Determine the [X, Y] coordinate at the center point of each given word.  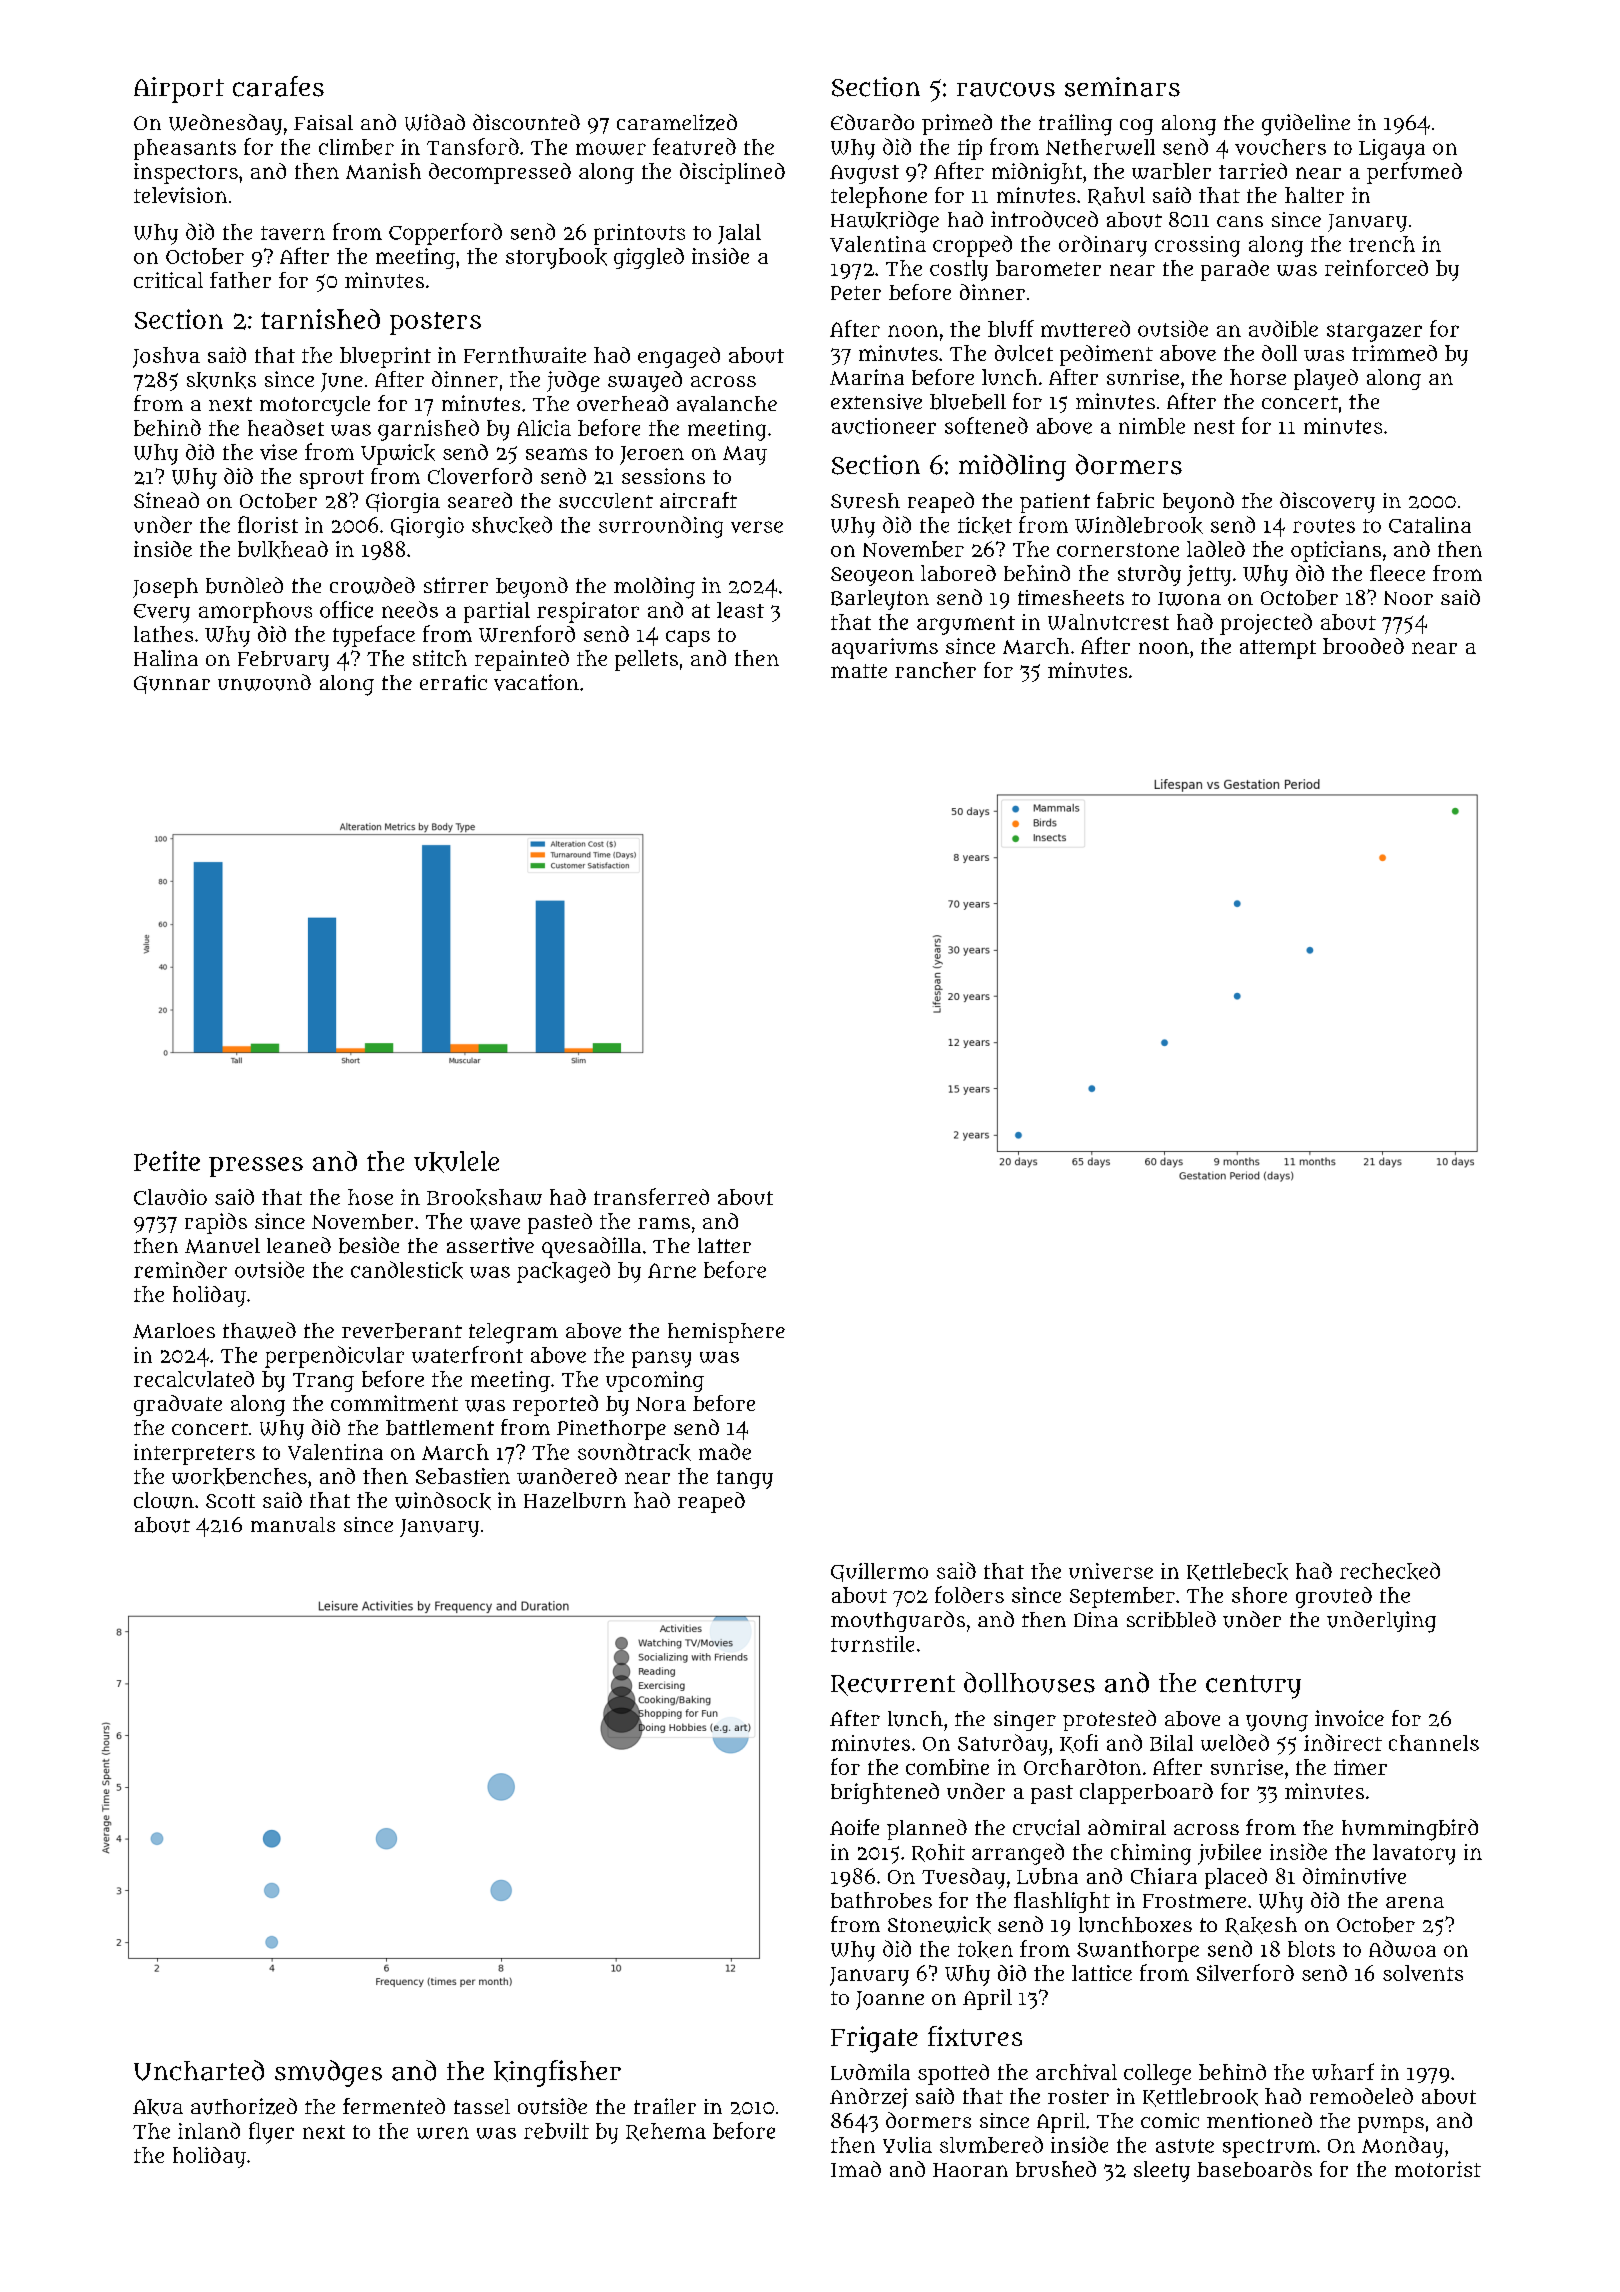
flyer [271, 2133]
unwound [264, 682]
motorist [1438, 2169]
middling [1012, 467]
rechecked [1390, 1571]
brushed [1056, 2169]
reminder [180, 1269]
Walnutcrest [1108, 622]
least [740, 610]
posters [435, 323]
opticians [1336, 551]
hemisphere [726, 1333]
